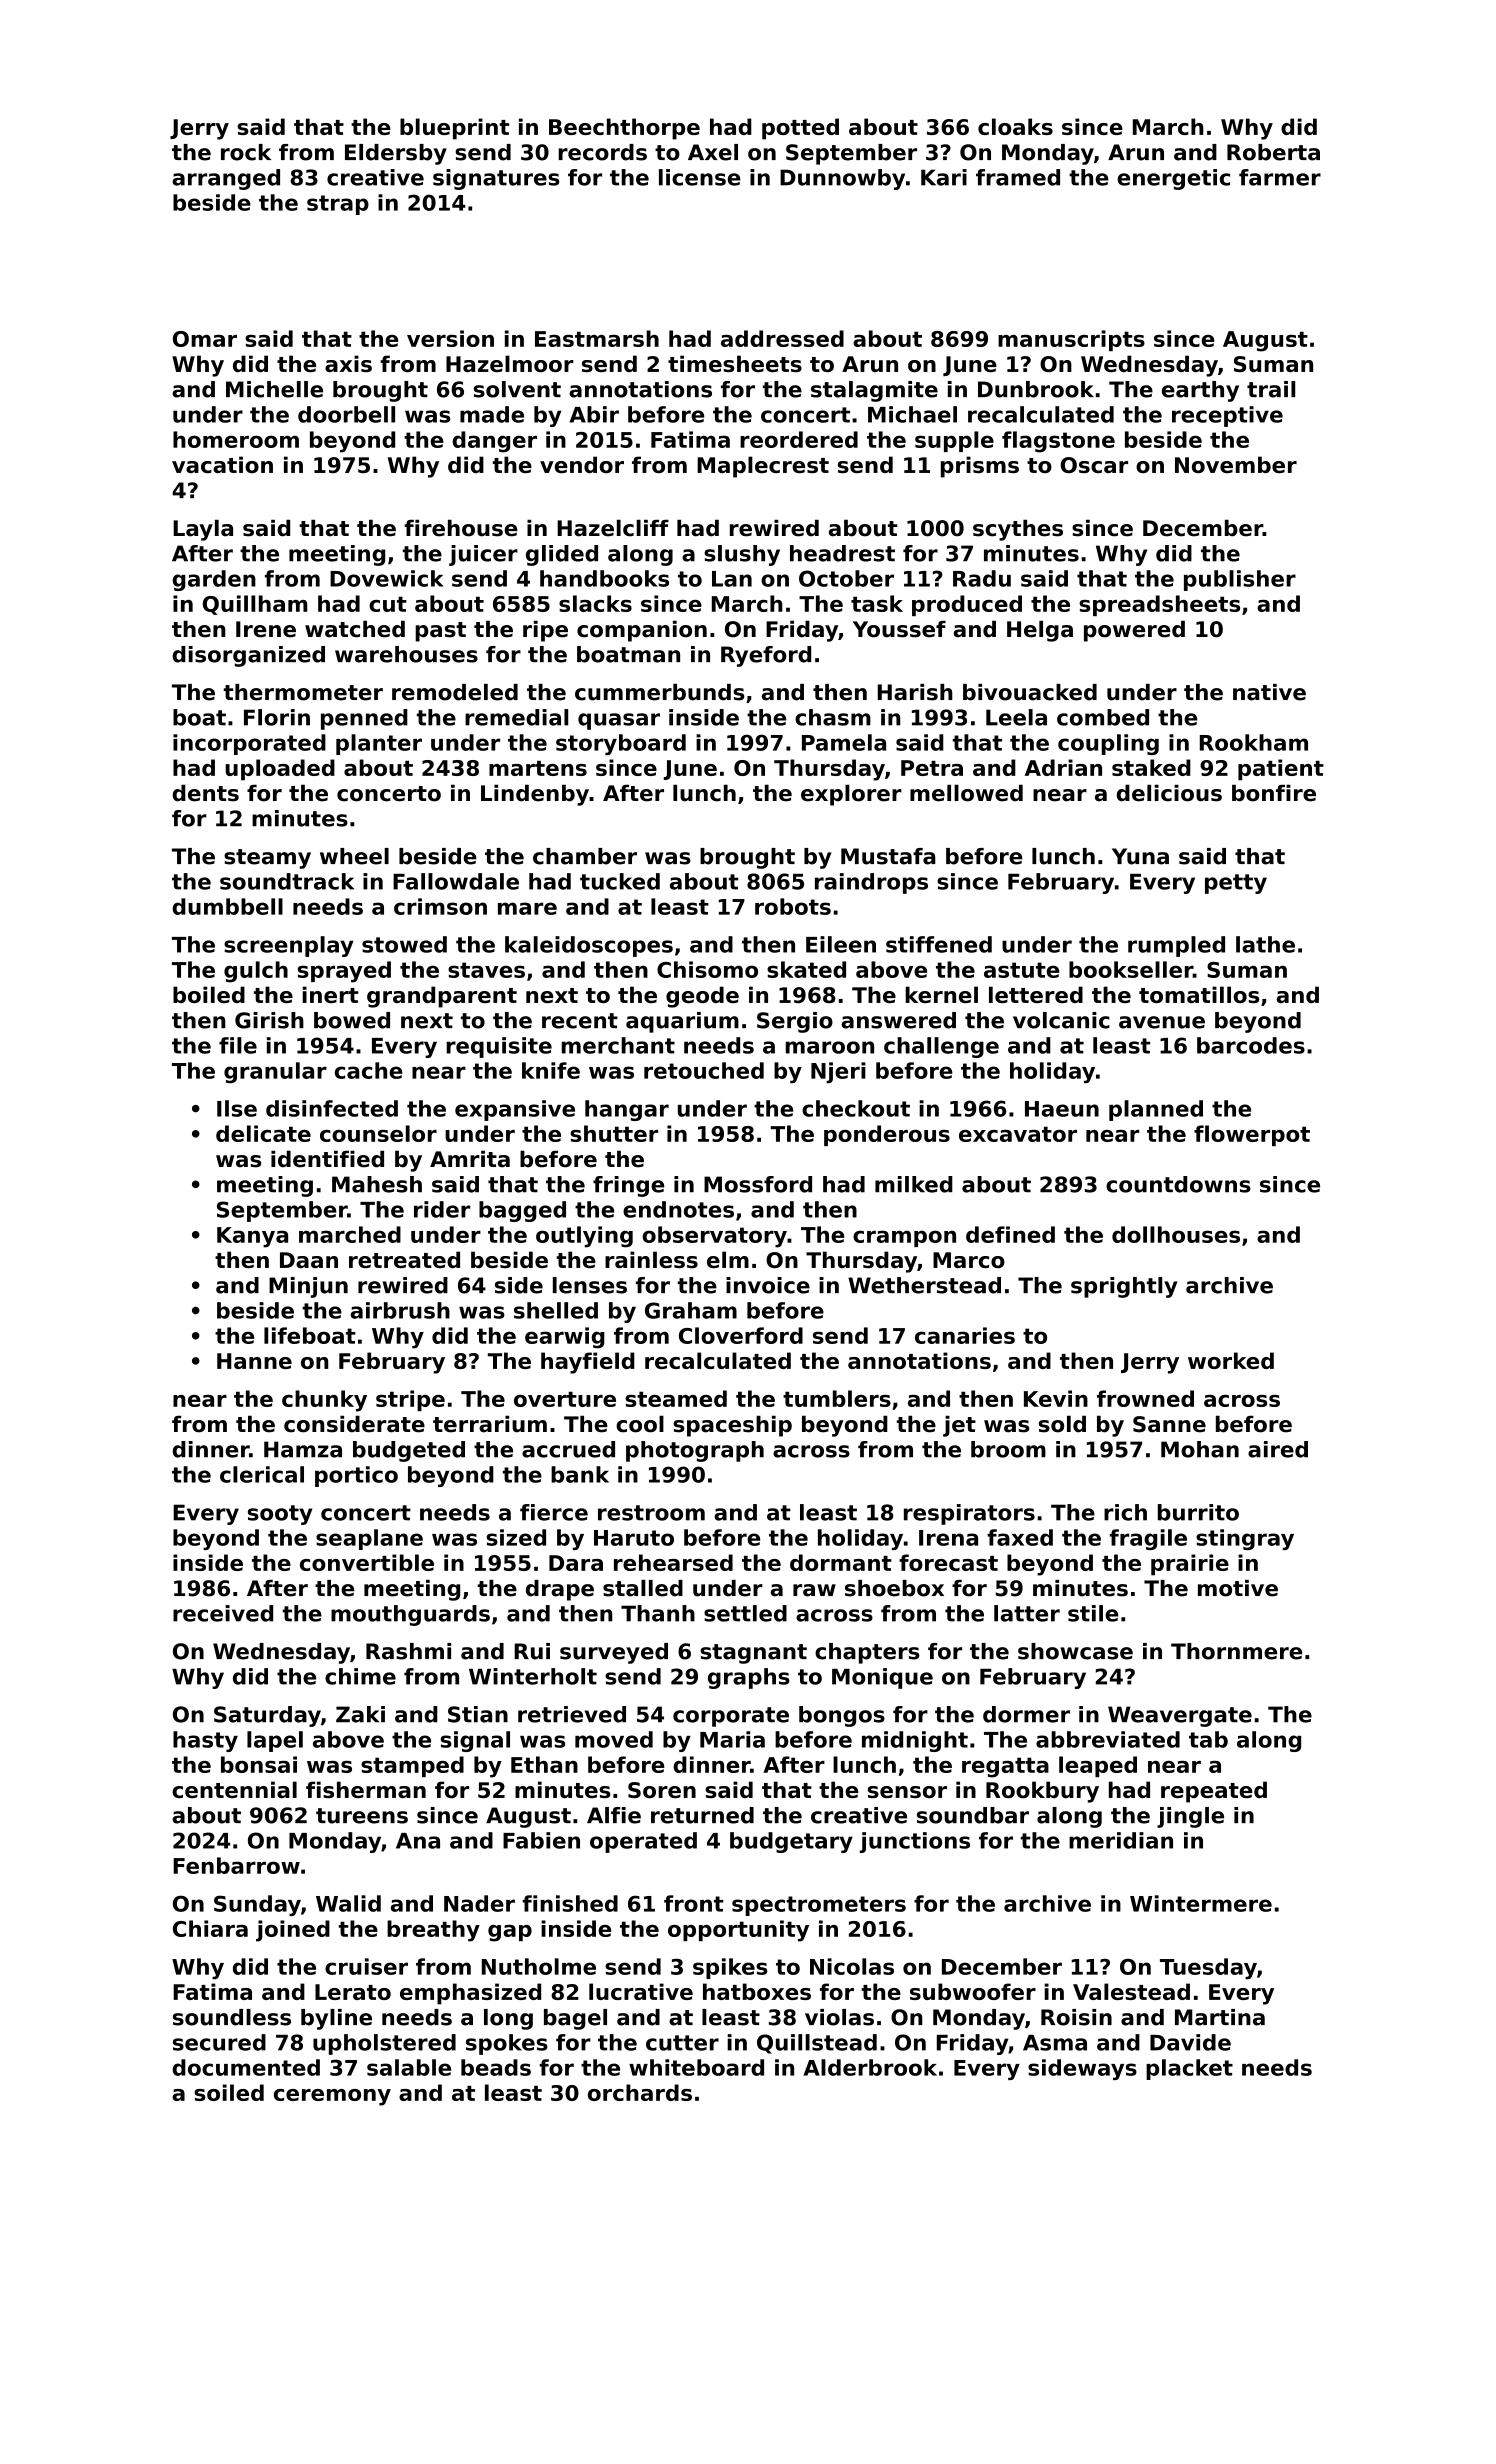  I want to click on manuscripts, so click(1071, 340).
